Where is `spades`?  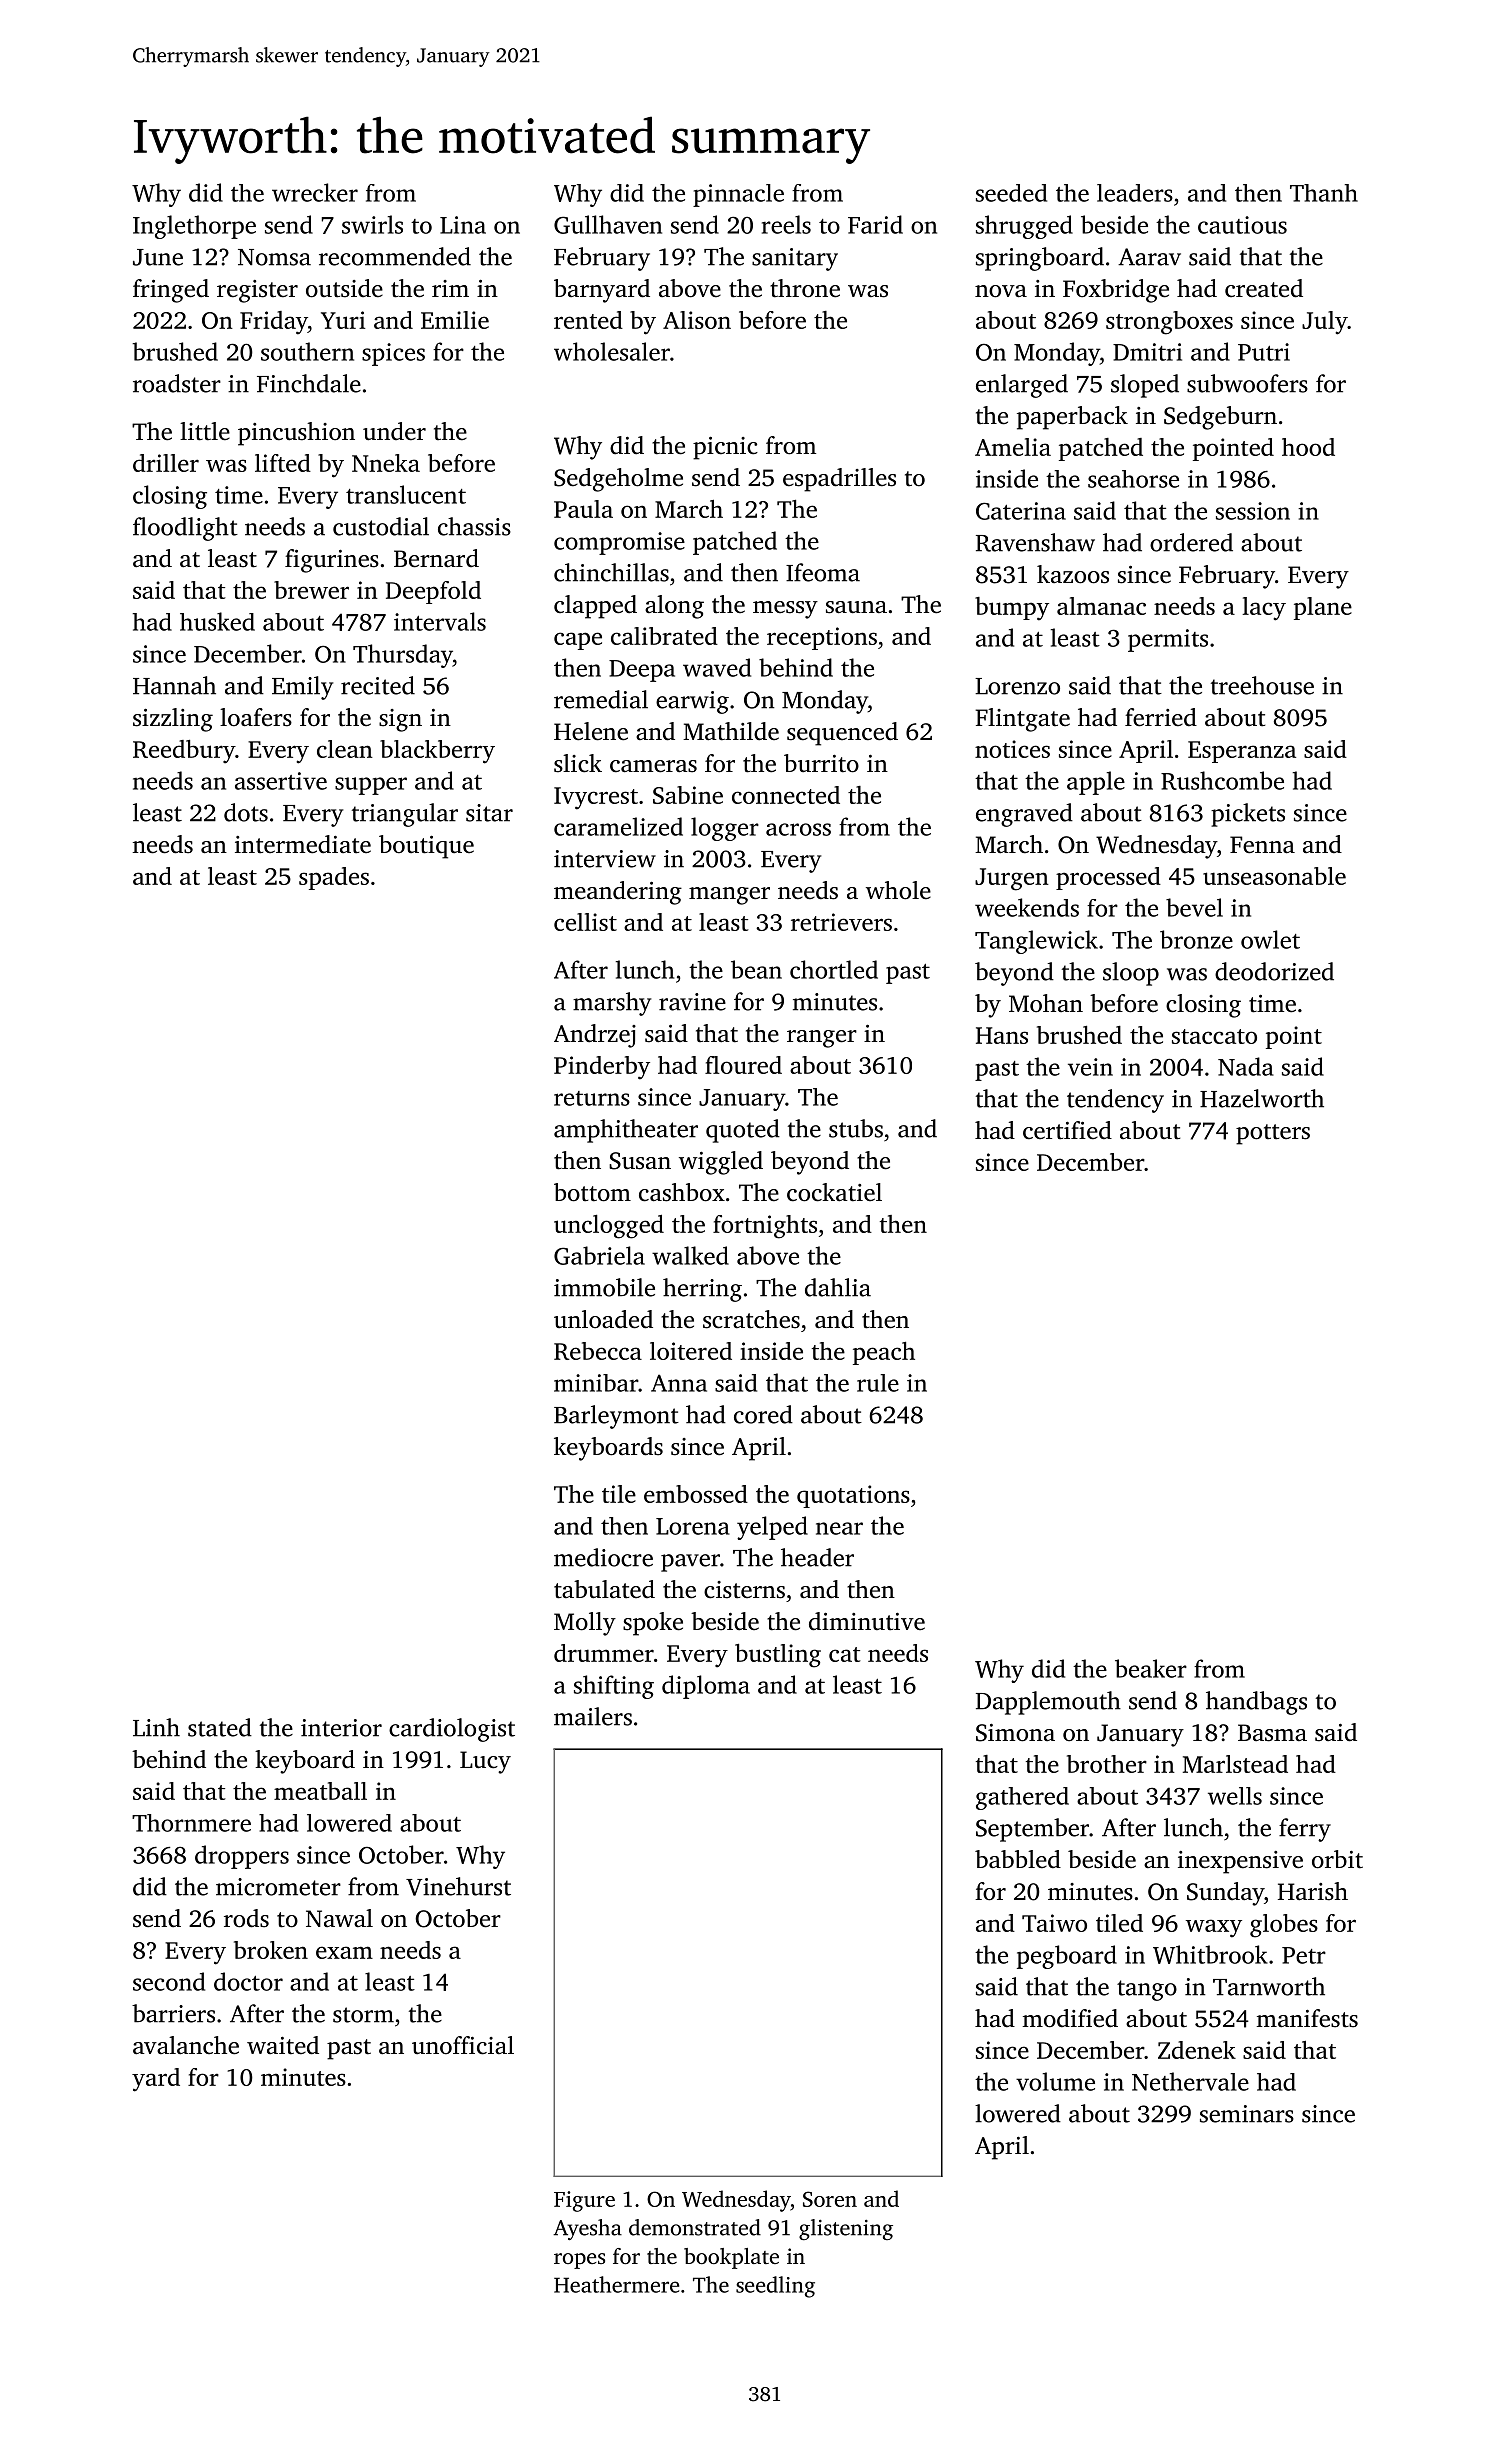 spades is located at coordinates (334, 878).
